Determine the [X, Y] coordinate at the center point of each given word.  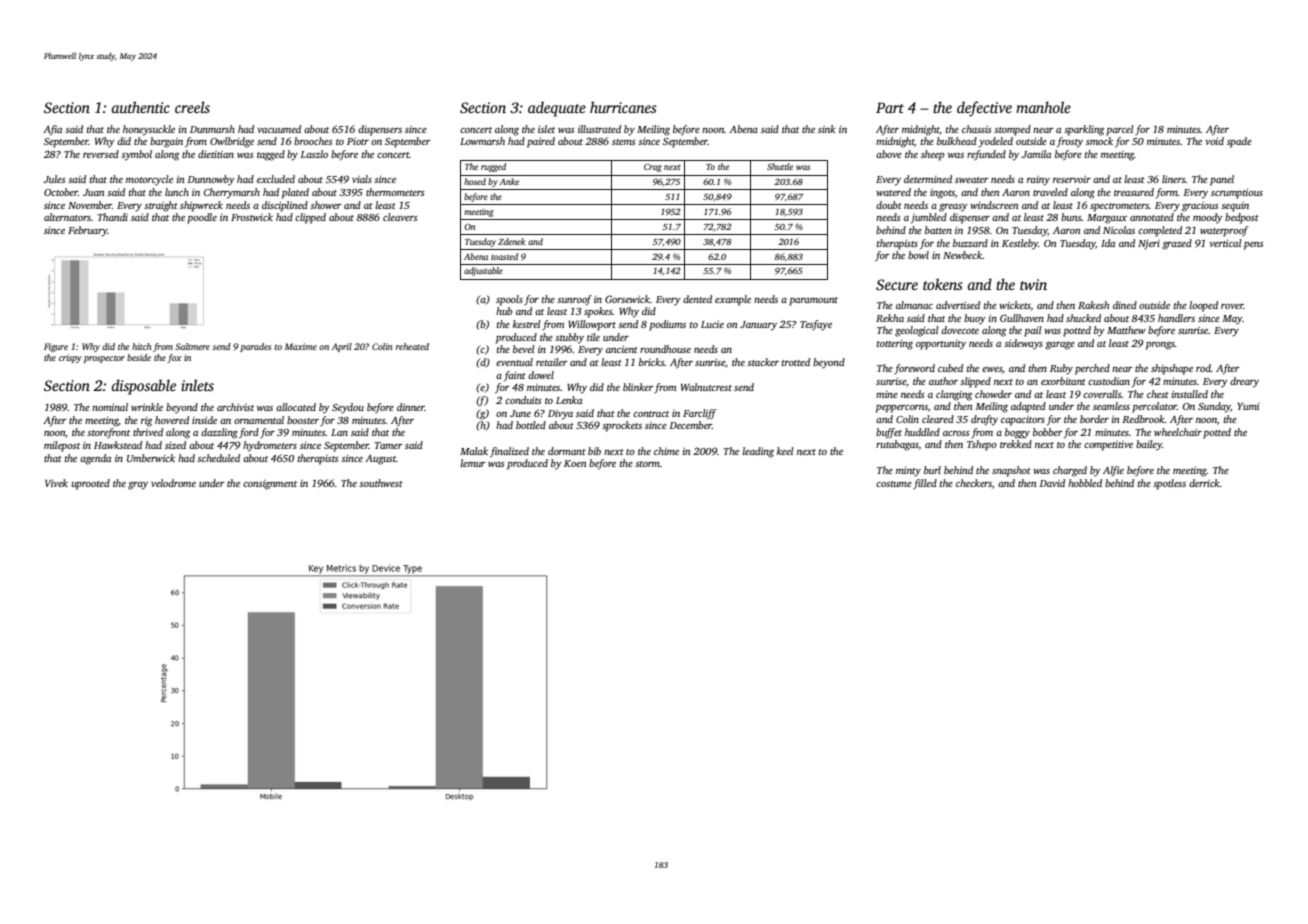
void [1214, 141]
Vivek [56, 483]
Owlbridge [232, 142]
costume [894, 484]
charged [1070, 471]
